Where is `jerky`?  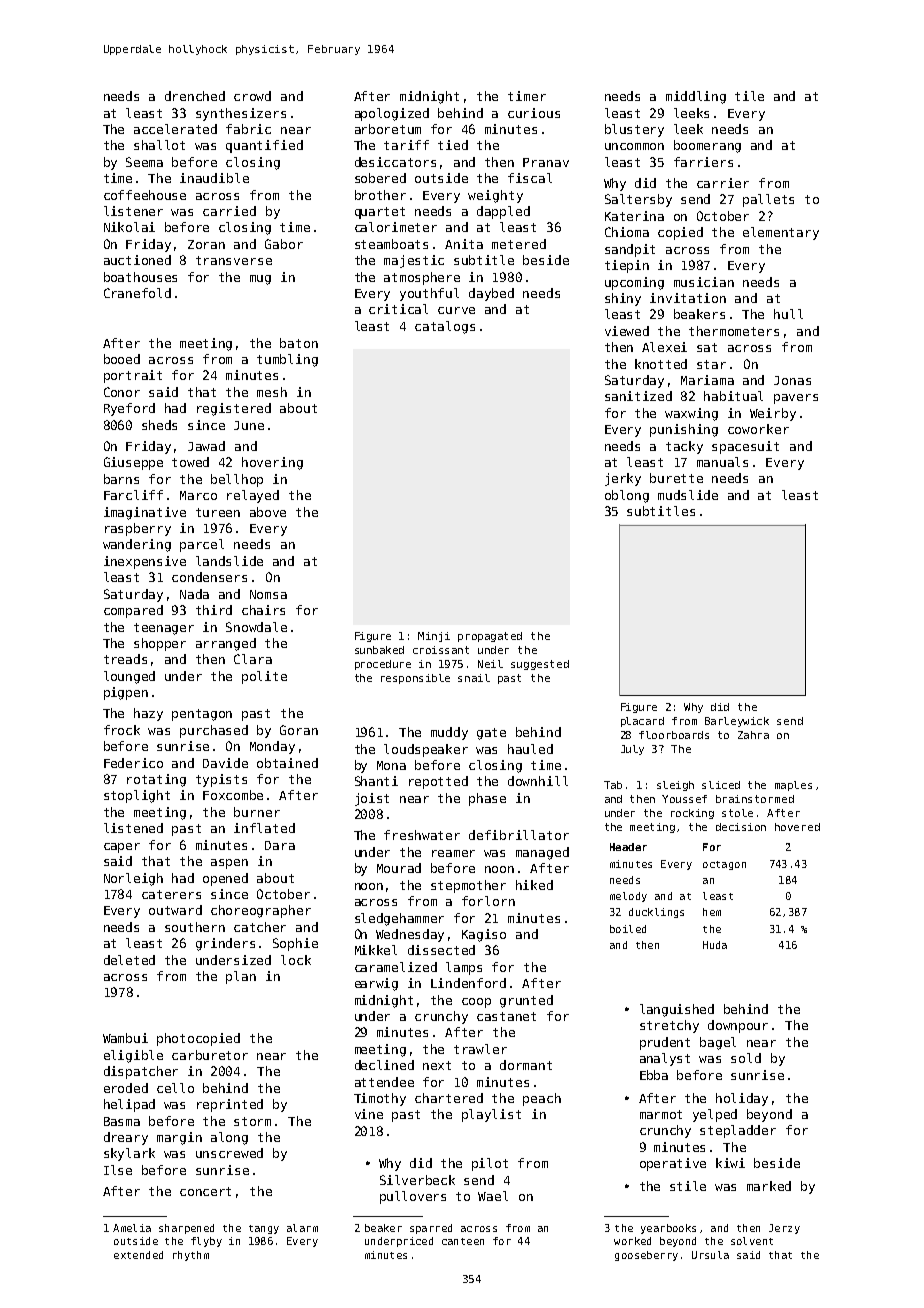 jerky is located at coordinates (623, 479).
